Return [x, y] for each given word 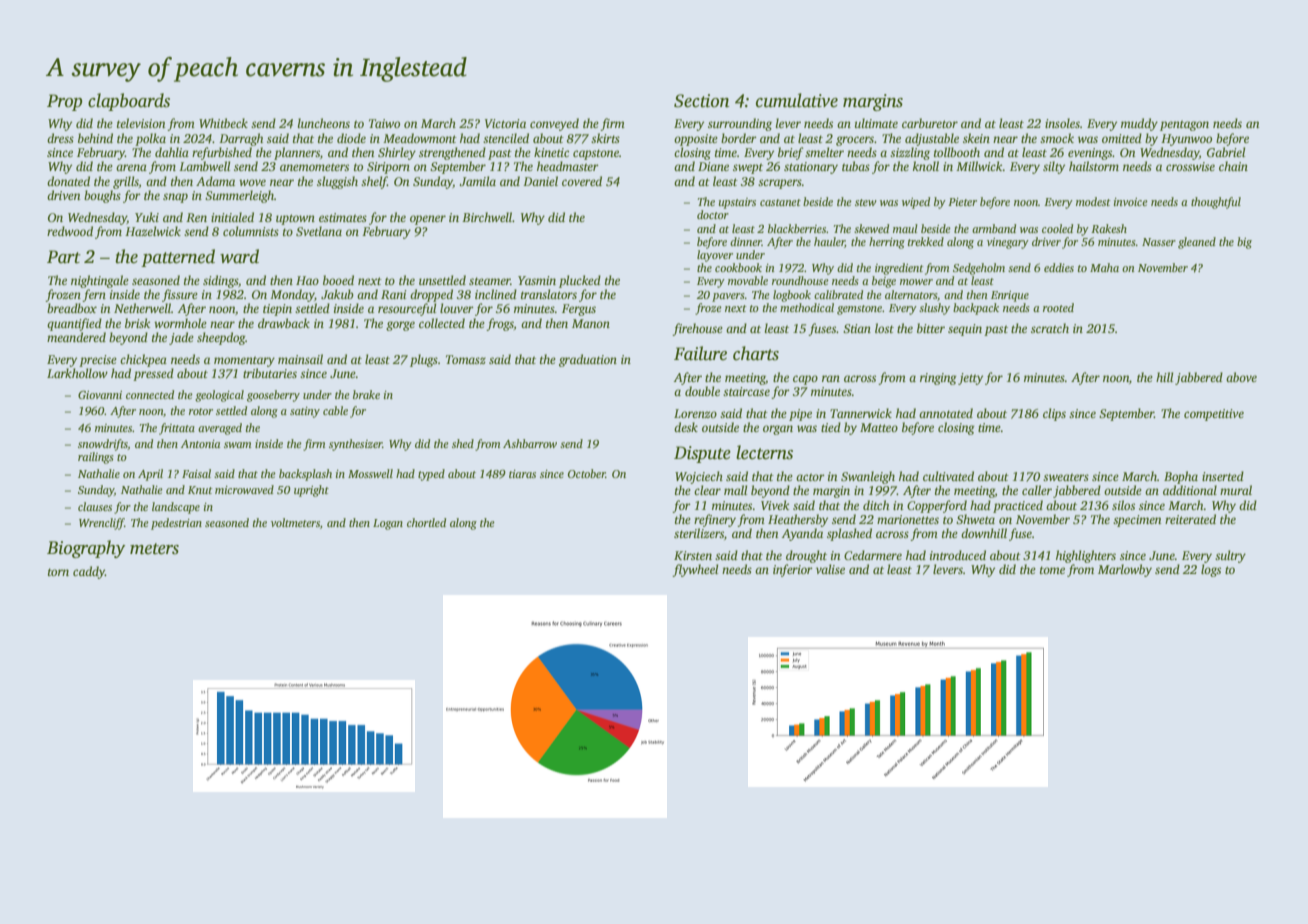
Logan [388, 524]
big [1244, 243]
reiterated [1190, 519]
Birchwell [487, 217]
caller [1037, 490]
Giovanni [100, 394]
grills [126, 182]
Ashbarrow [530, 443]
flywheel [695, 570]
